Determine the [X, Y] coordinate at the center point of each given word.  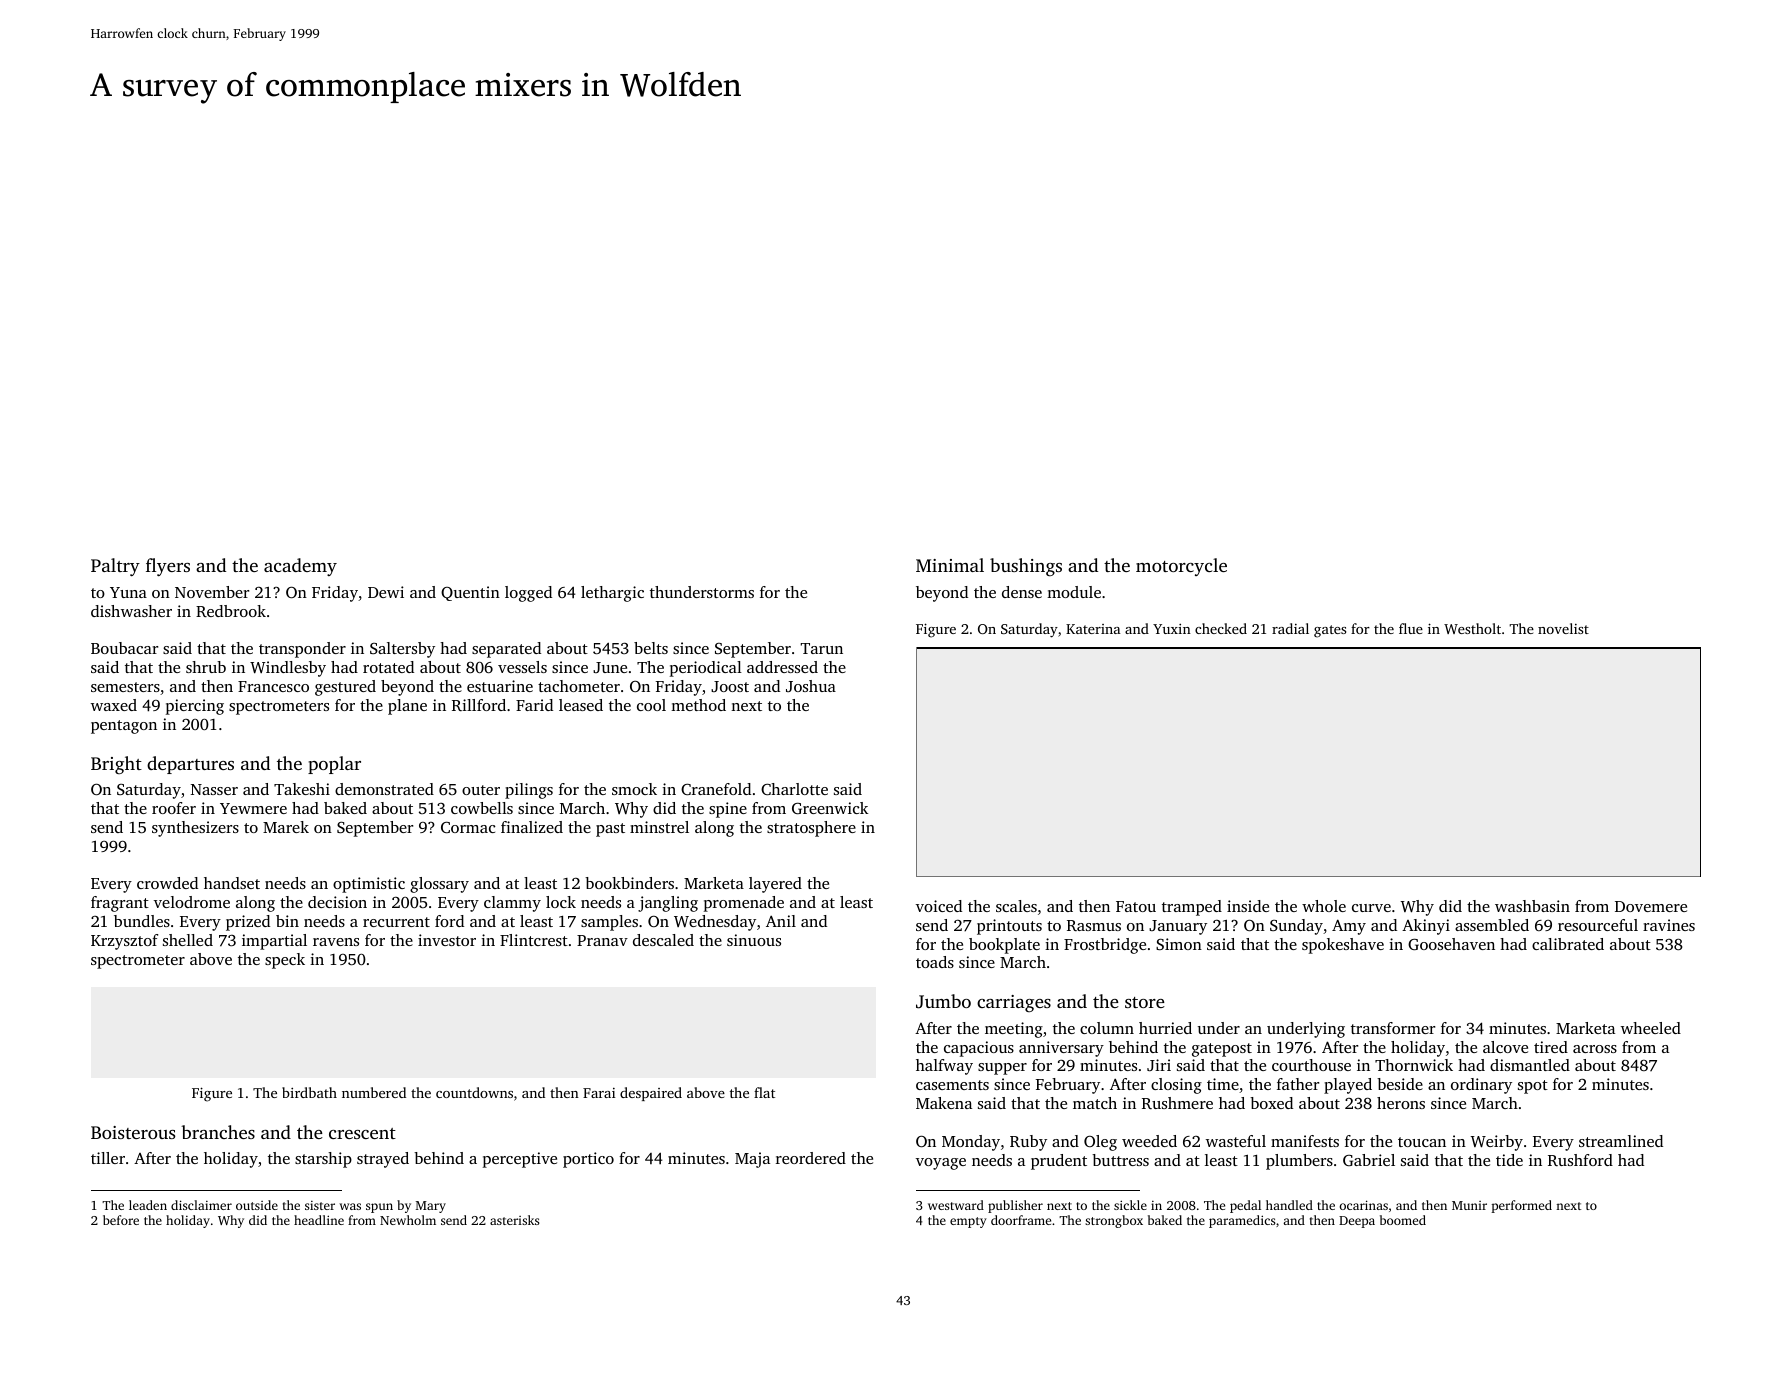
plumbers [1299, 1162]
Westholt [1472, 628]
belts [651, 648]
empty [968, 1222]
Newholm [408, 1220]
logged [528, 594]
